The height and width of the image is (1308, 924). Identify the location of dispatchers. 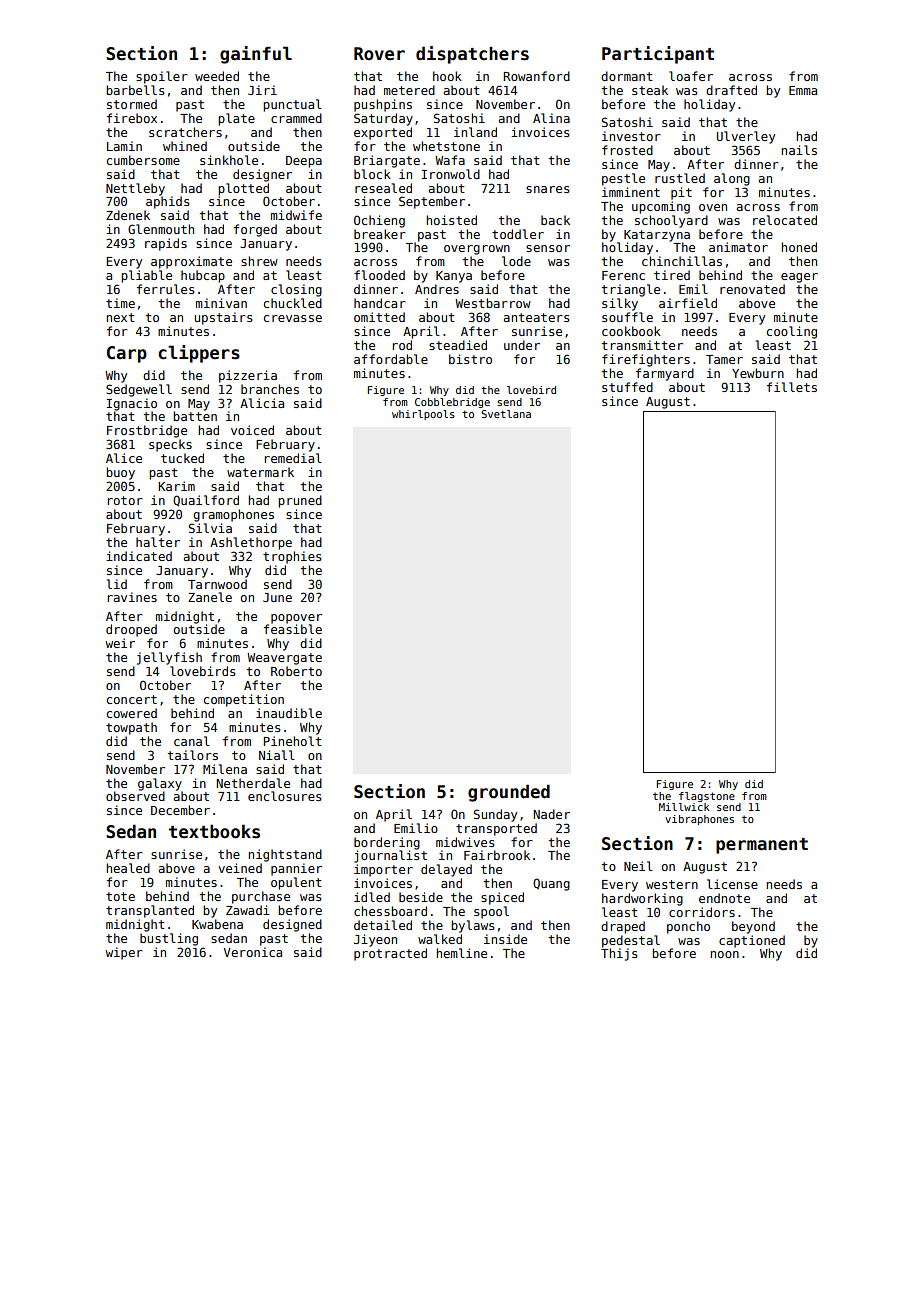
(472, 55).
